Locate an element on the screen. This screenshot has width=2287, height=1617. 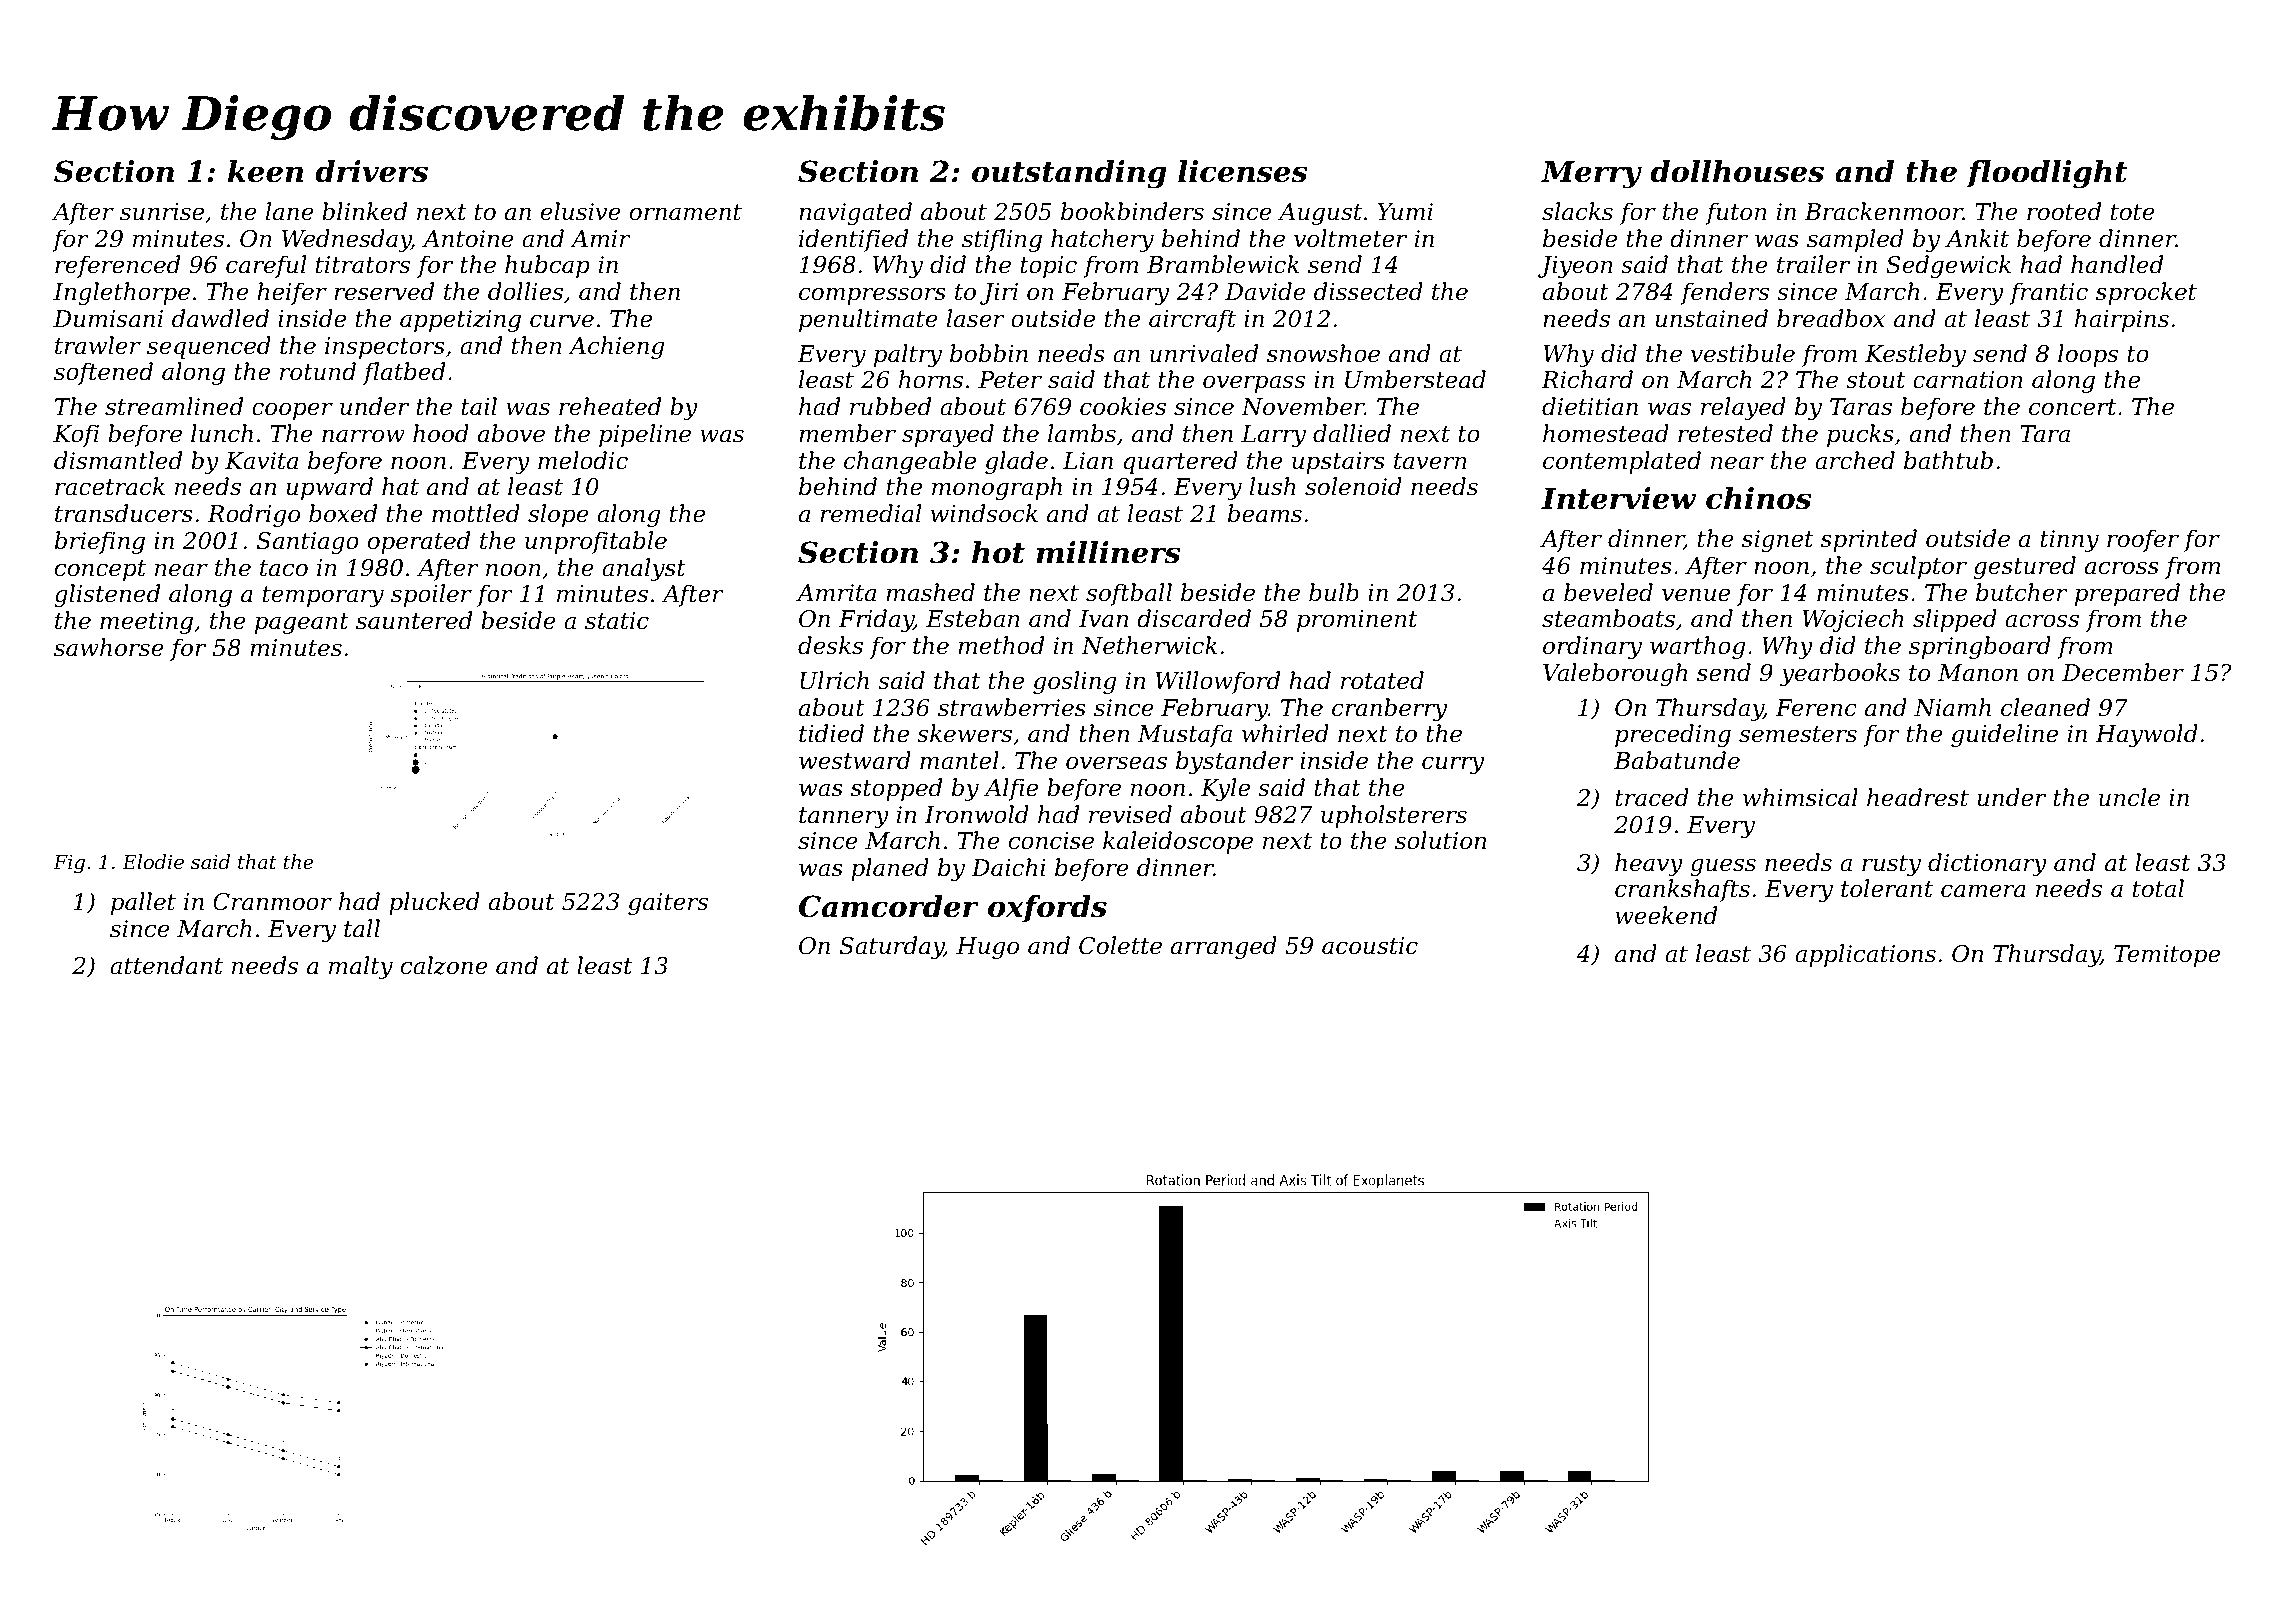
Elodie is located at coordinates (153, 861).
